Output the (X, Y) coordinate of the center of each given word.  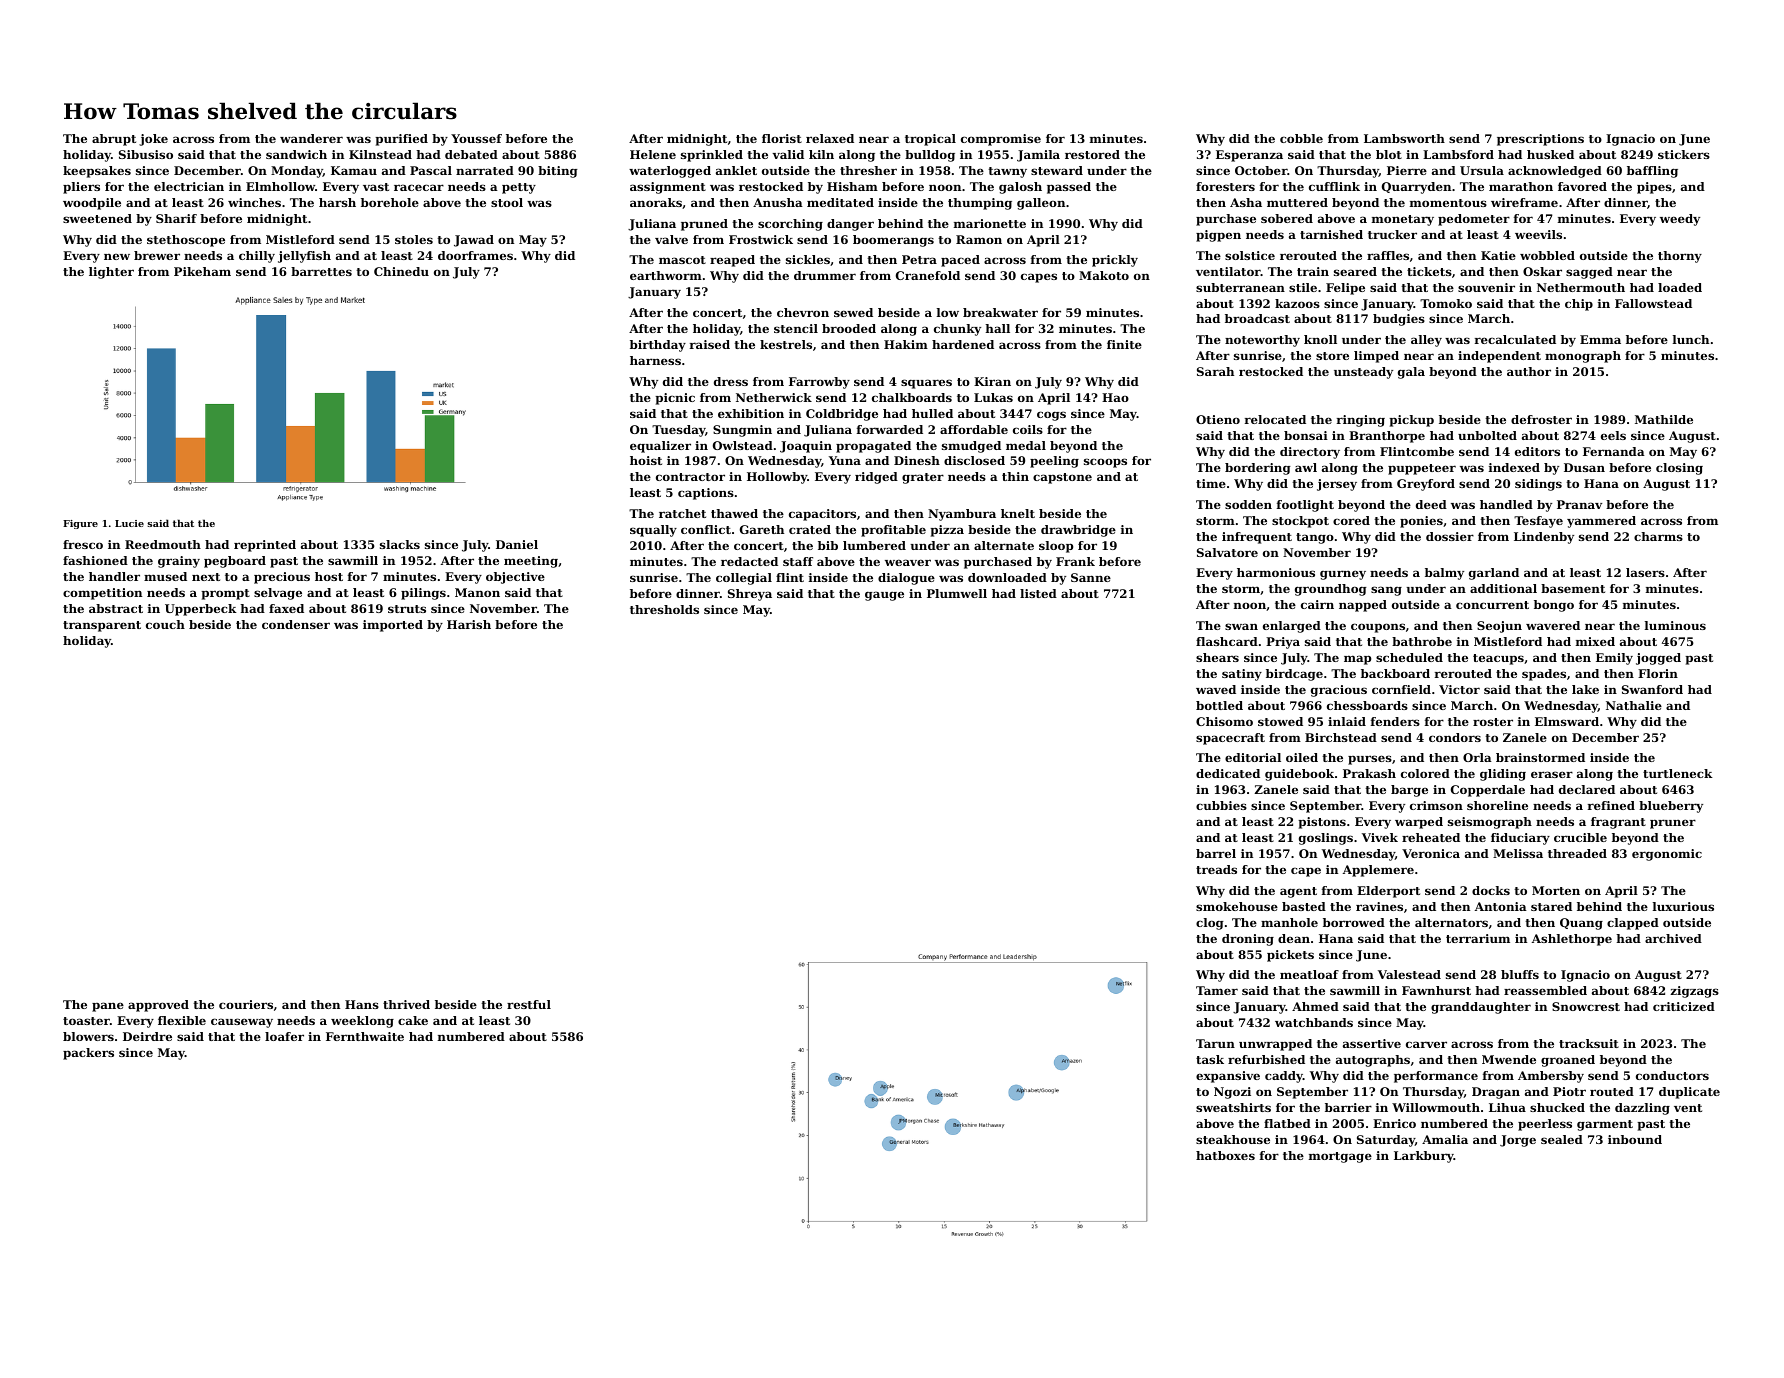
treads (1216, 869)
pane (108, 1007)
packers (88, 1054)
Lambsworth (1404, 138)
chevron (803, 312)
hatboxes (1225, 1155)
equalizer (660, 447)
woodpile (92, 204)
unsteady (1363, 373)
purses (1370, 760)
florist (782, 138)
